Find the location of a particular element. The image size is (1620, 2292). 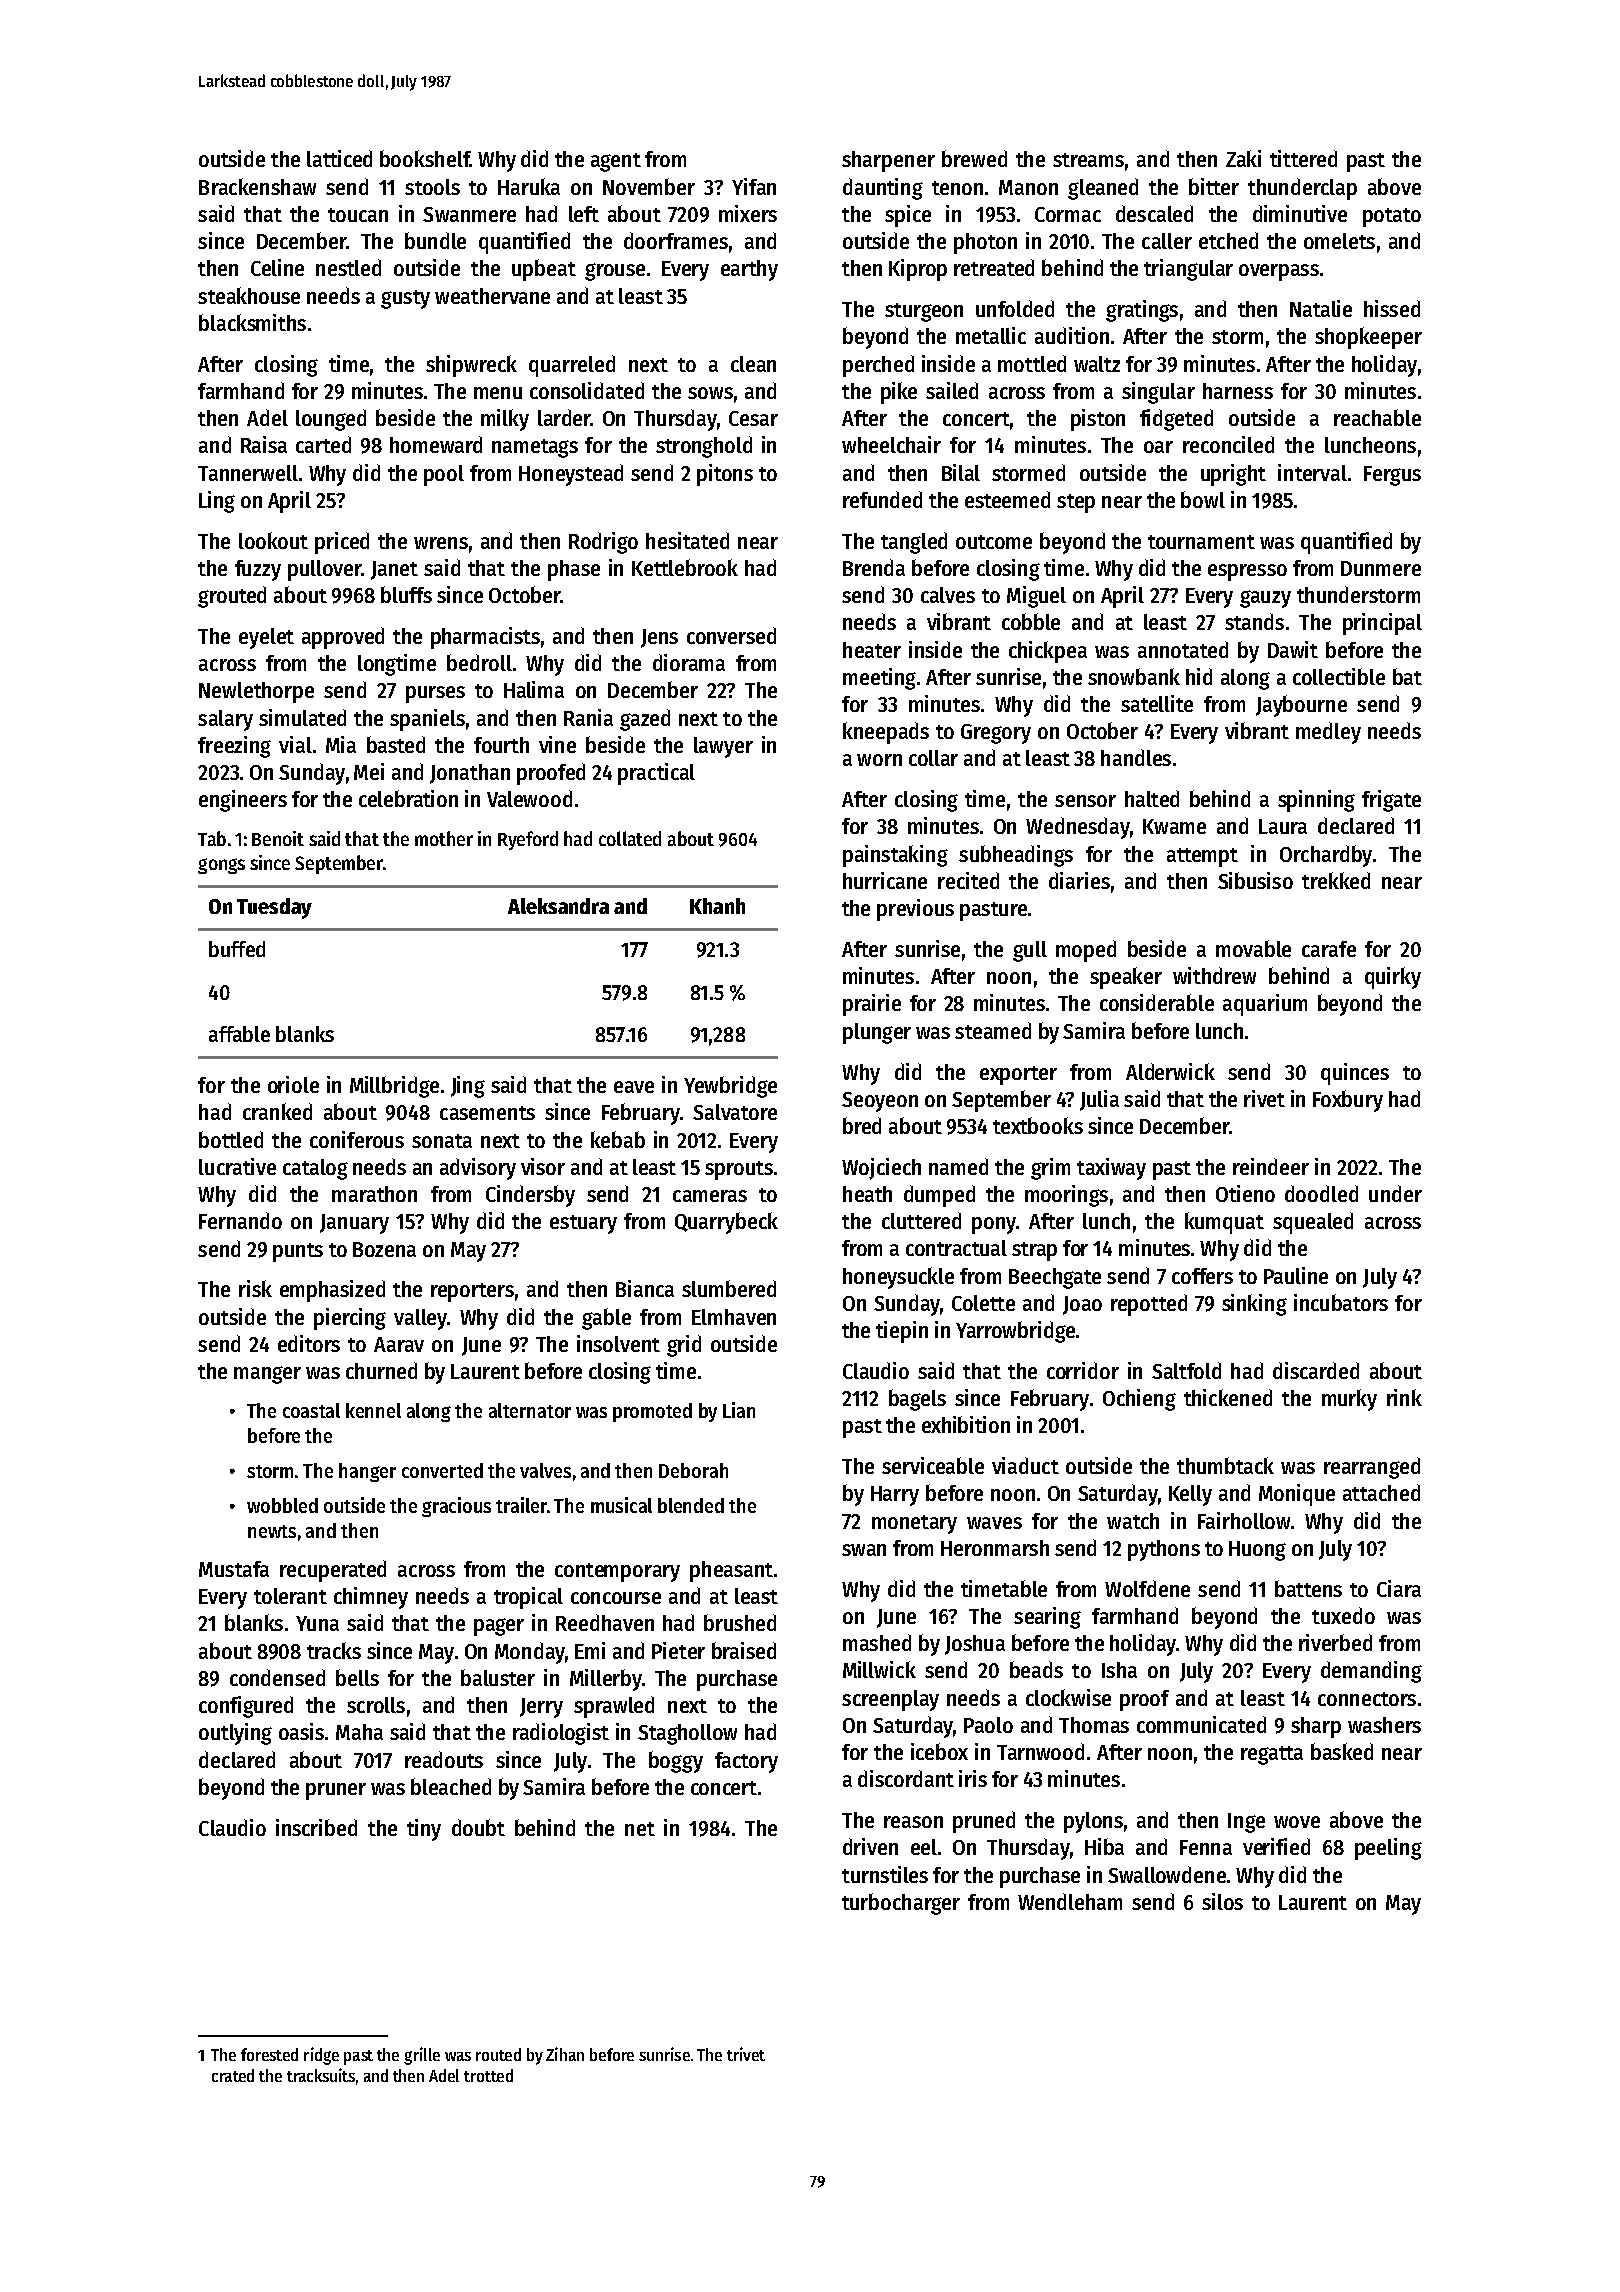

toucan is located at coordinates (358, 215).
